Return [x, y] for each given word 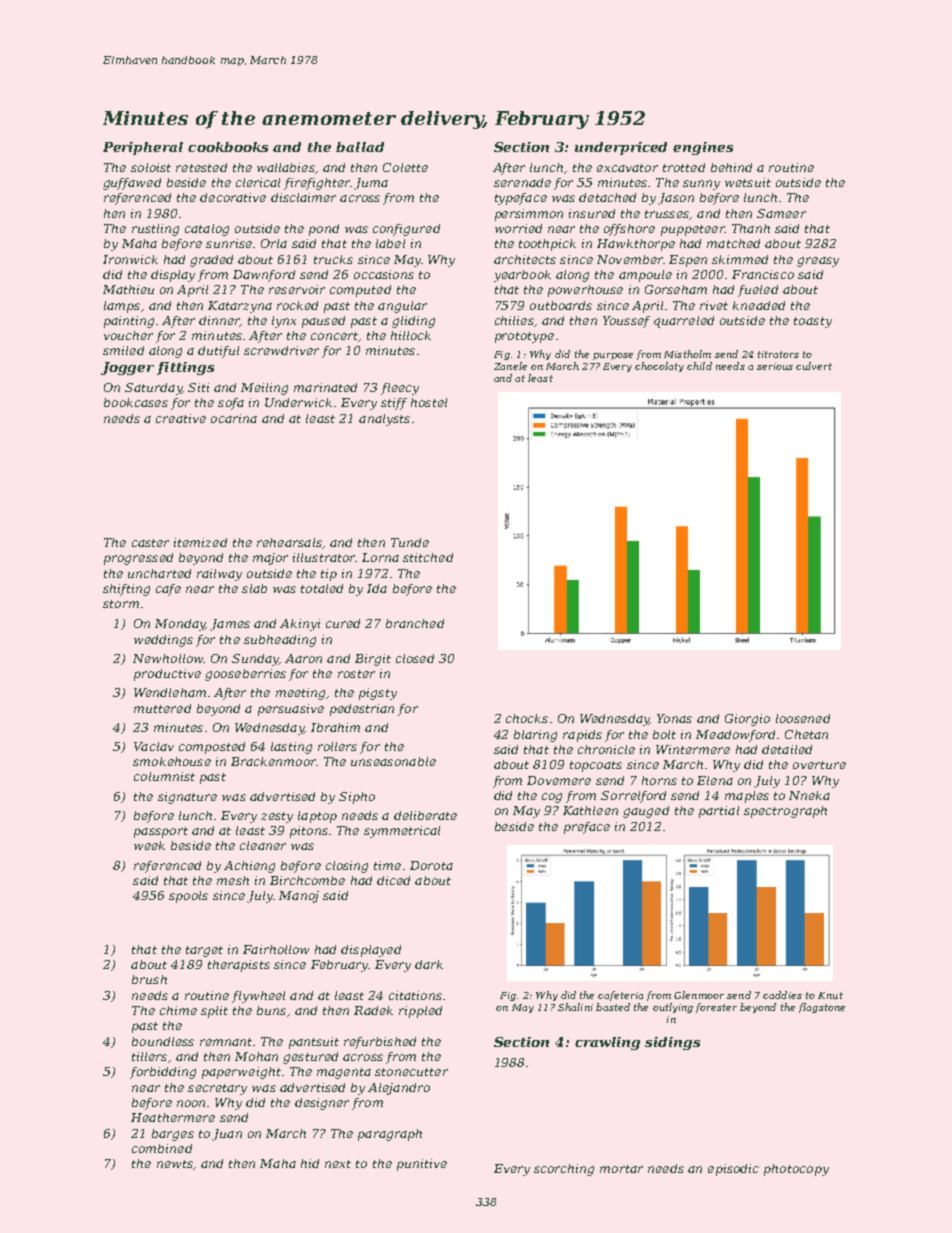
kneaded [759, 305]
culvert [814, 366]
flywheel [258, 997]
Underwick [298, 402]
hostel [429, 402]
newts [175, 1164]
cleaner [263, 845]
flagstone [822, 1008]
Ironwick [130, 259]
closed [415, 658]
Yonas [674, 718]
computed [360, 291]
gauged [646, 812]
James [230, 625]
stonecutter [411, 1072]
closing [347, 867]
